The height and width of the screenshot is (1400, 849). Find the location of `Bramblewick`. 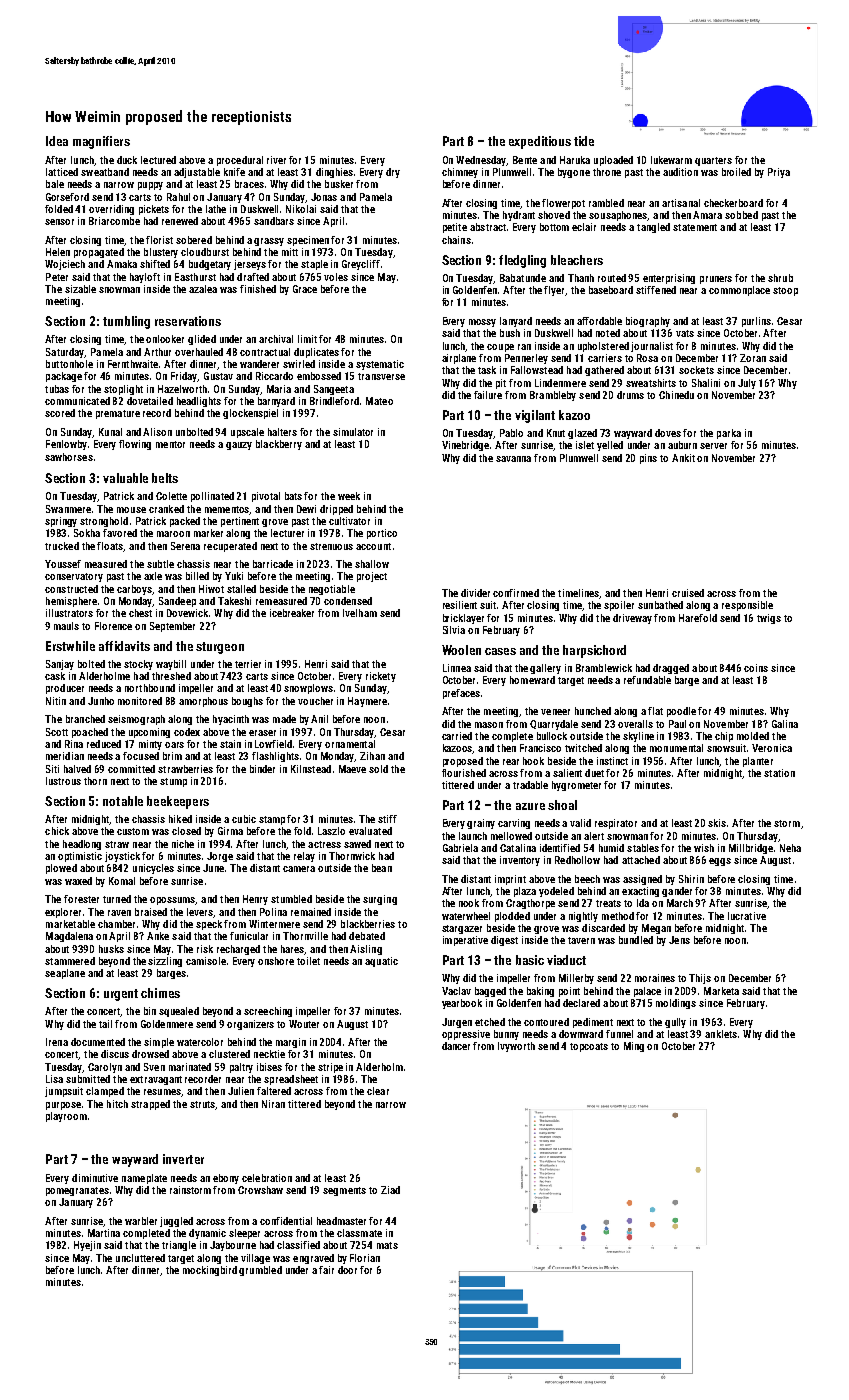

Bramblewick is located at coordinates (604, 668).
